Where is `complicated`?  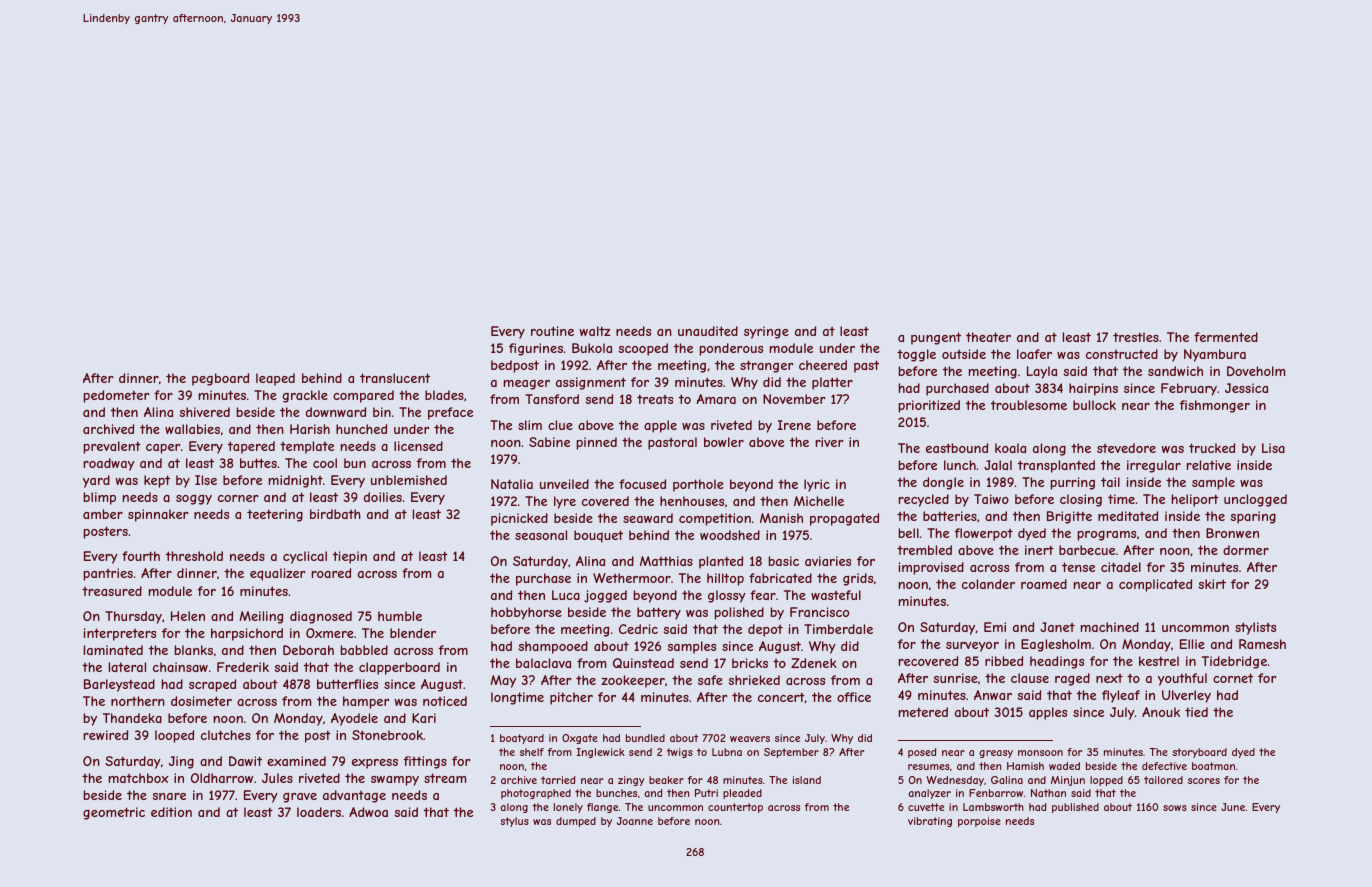
complicated is located at coordinates (1155, 585).
